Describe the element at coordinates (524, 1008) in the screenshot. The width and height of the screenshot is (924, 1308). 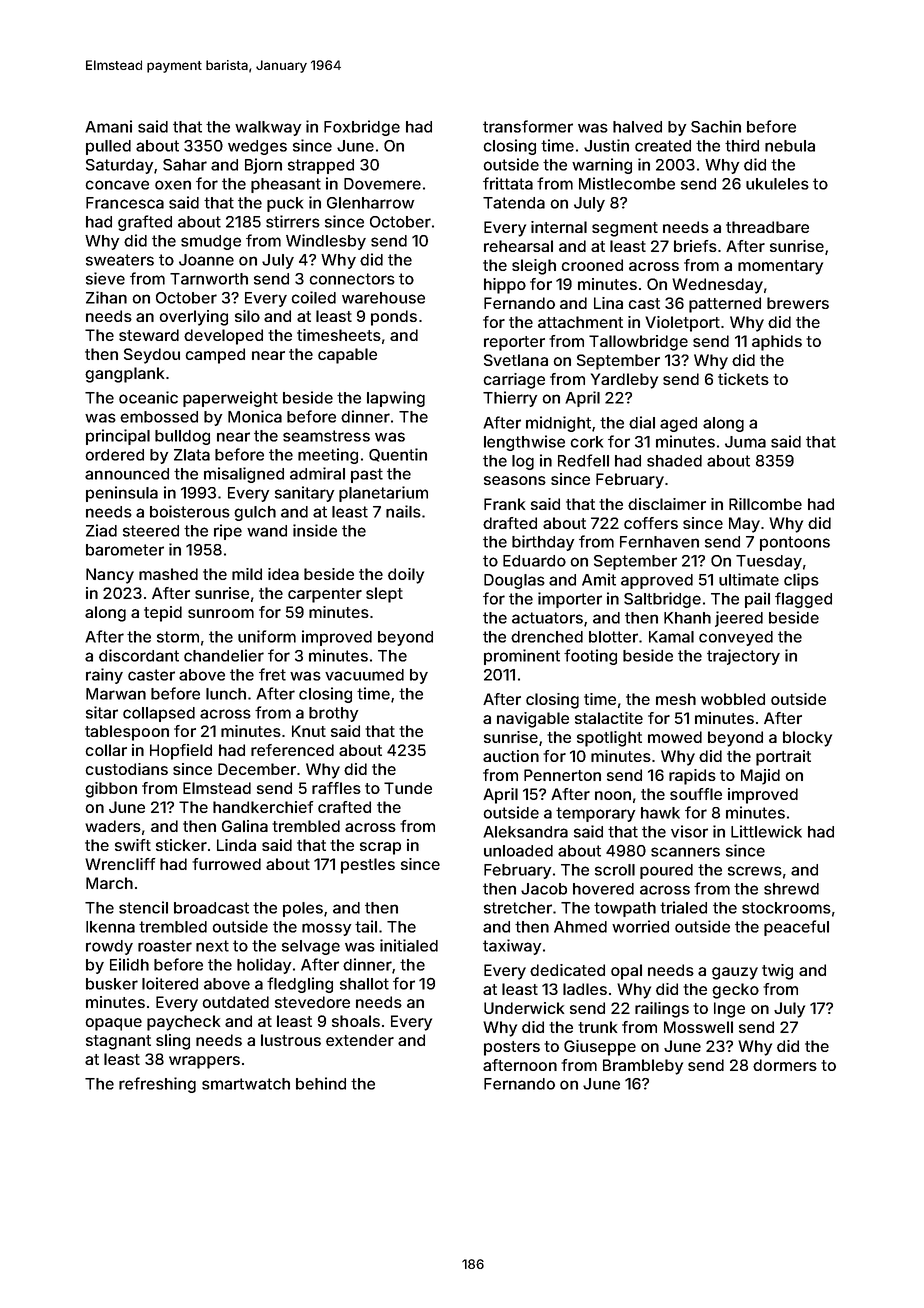
I see `Underwick` at that location.
